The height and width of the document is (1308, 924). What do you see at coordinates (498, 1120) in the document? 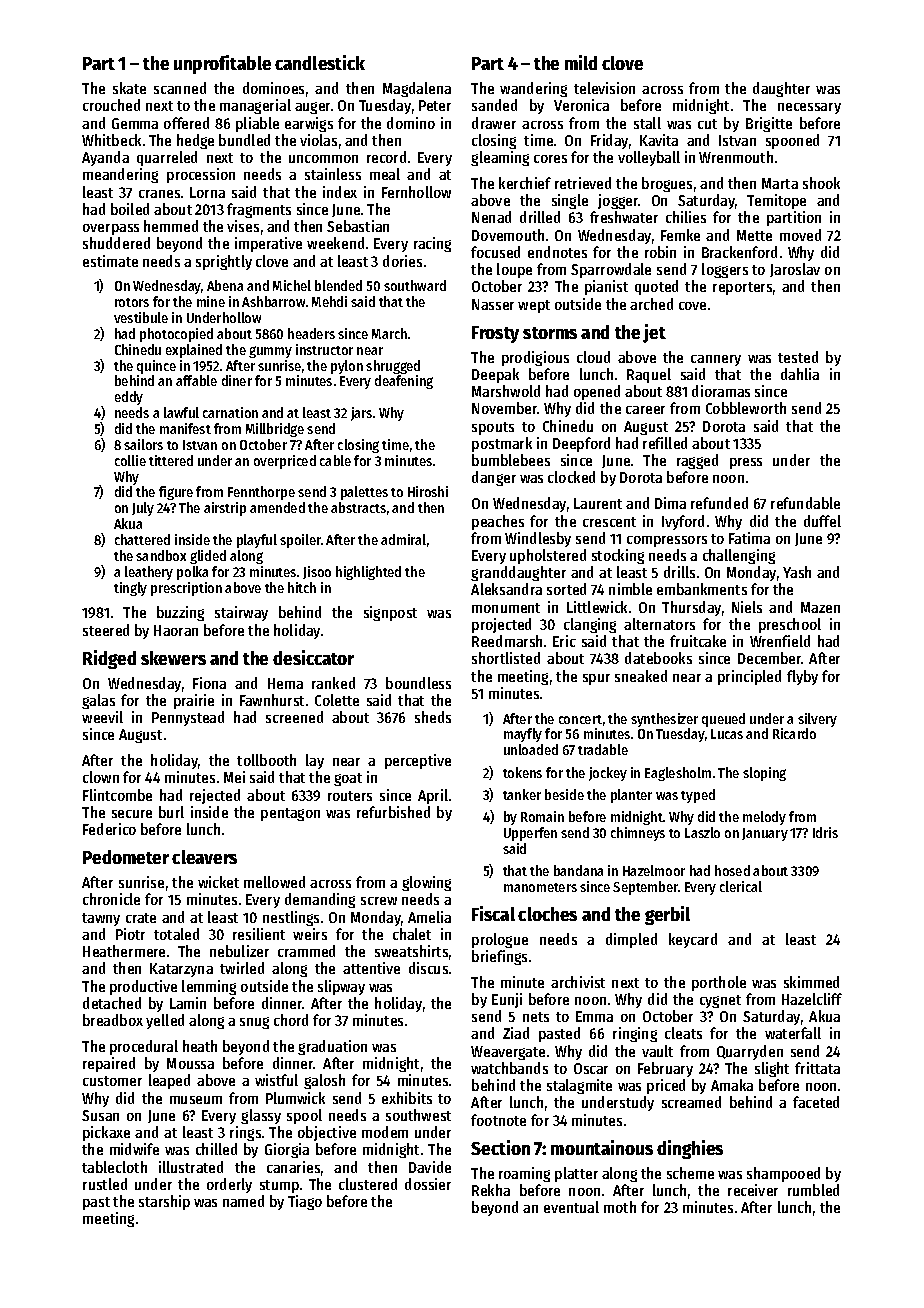
I see `footnote` at bounding box center [498, 1120].
